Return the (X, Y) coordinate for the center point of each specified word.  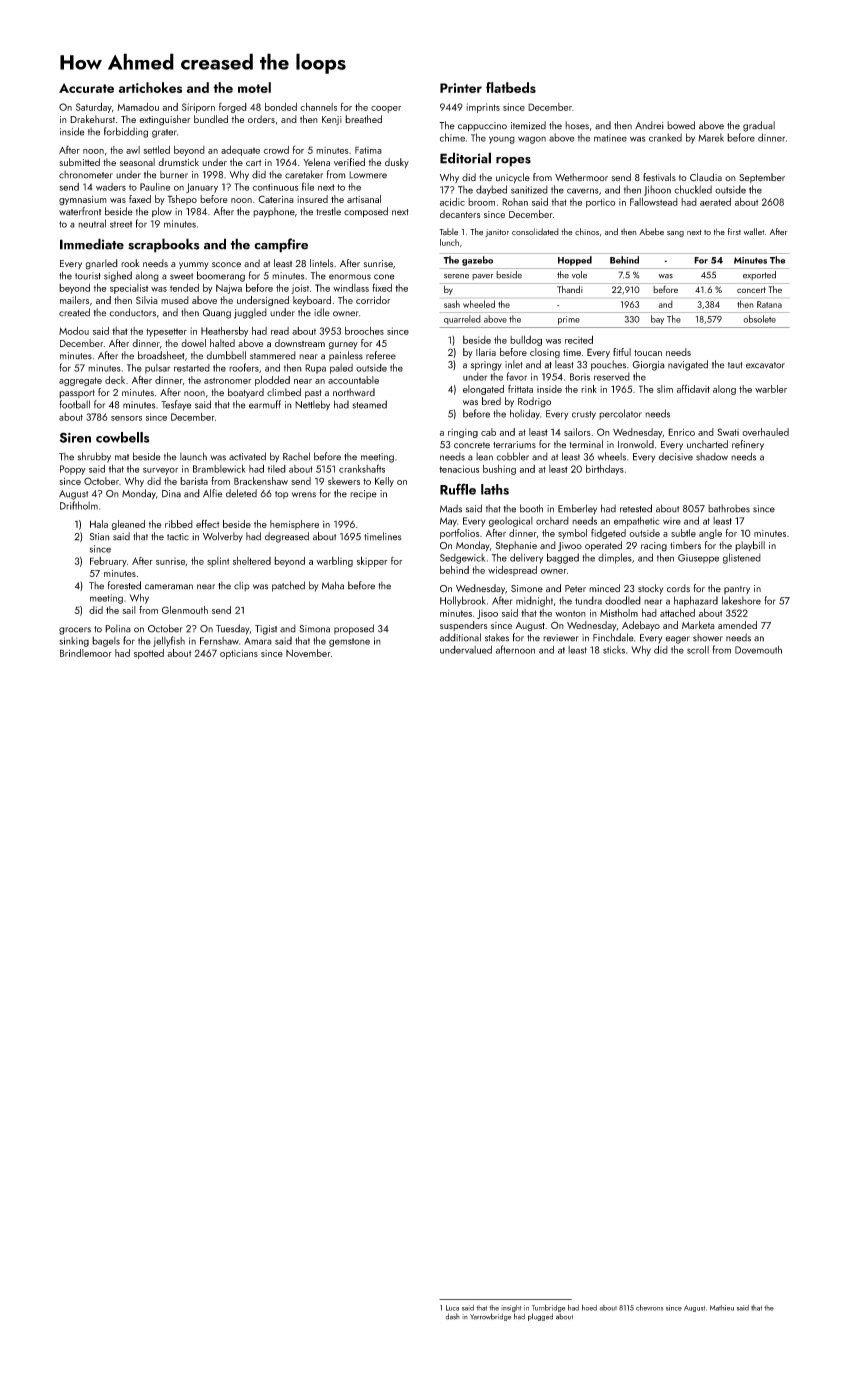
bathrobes (729, 508)
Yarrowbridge (490, 1317)
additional (460, 637)
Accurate (86, 88)
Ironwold (636, 444)
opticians (239, 654)
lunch (449, 242)
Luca (452, 1308)
